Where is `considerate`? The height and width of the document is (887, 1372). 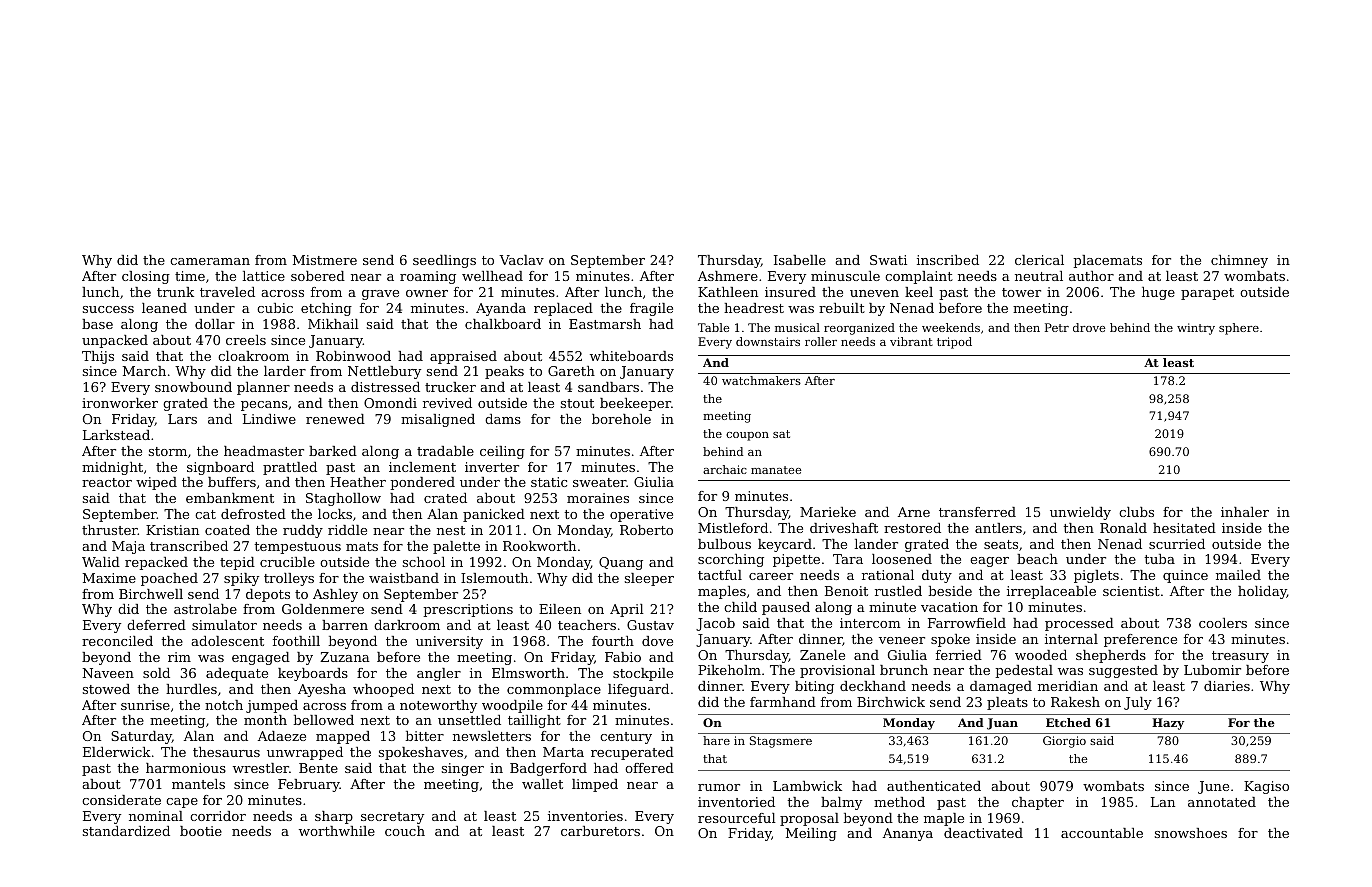 considerate is located at coordinates (121, 800).
